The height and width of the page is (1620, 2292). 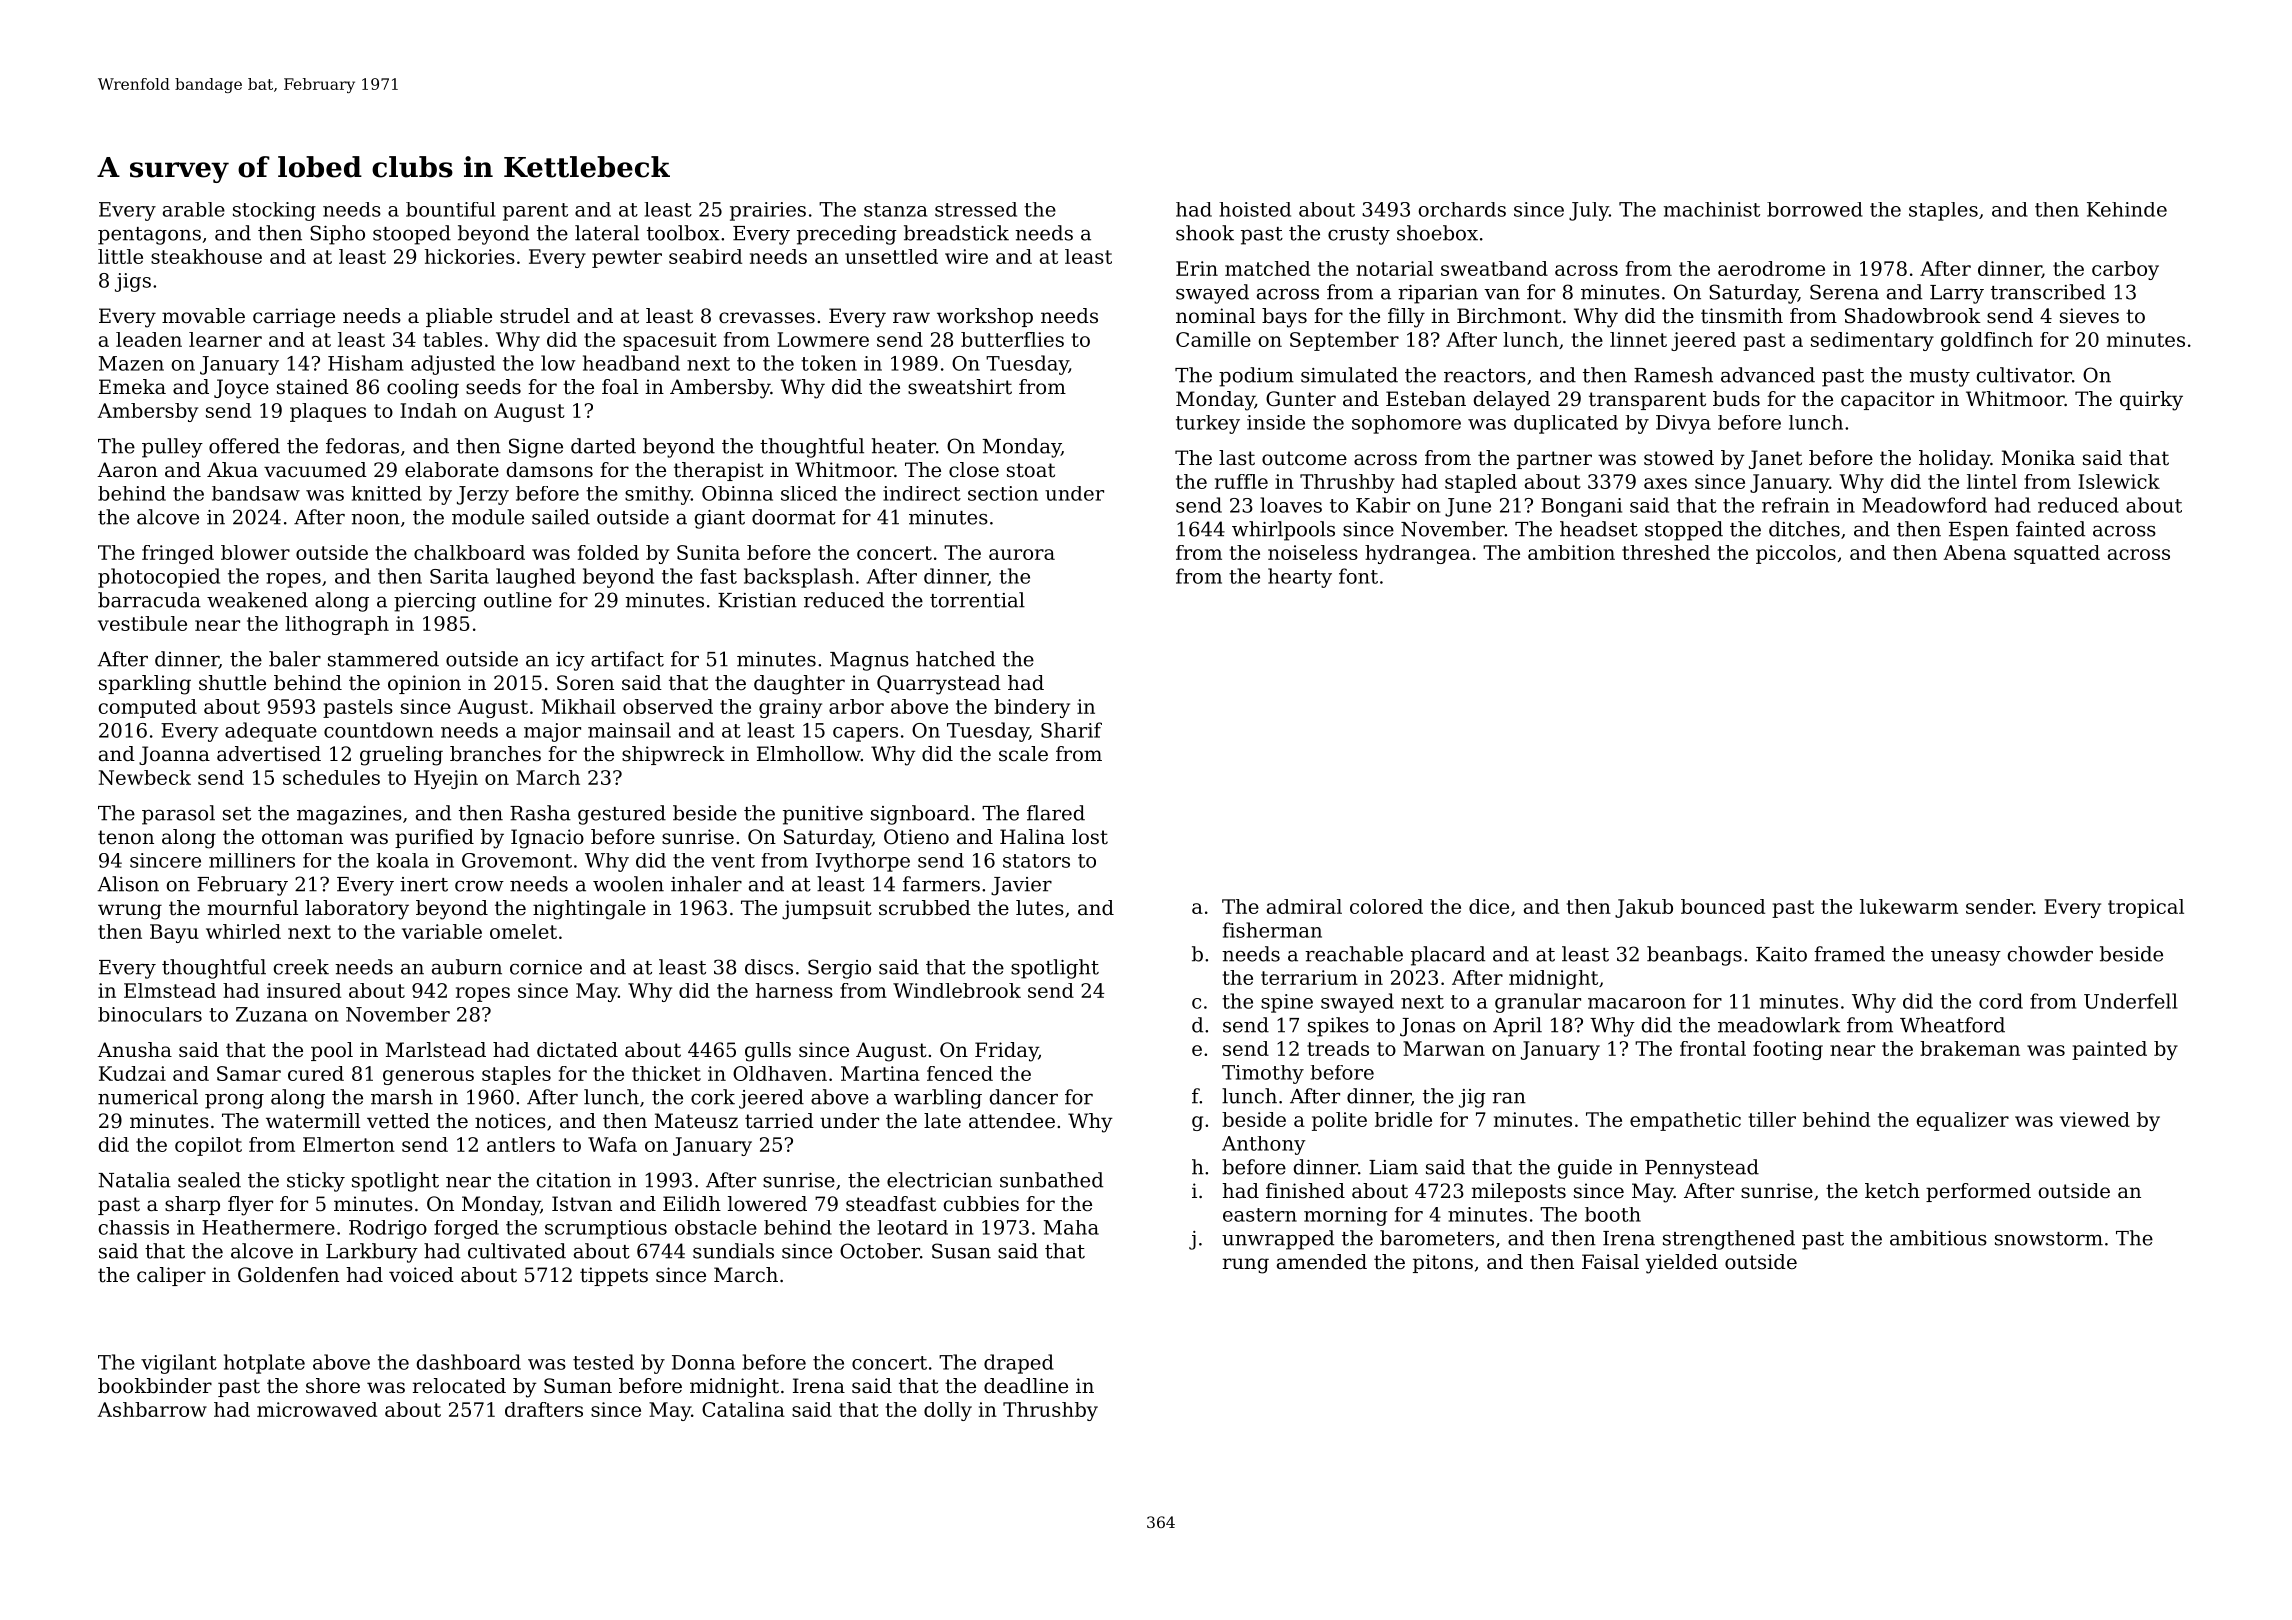 What do you see at coordinates (1682, 1264) in the page?
I see `yielded` at bounding box center [1682, 1264].
